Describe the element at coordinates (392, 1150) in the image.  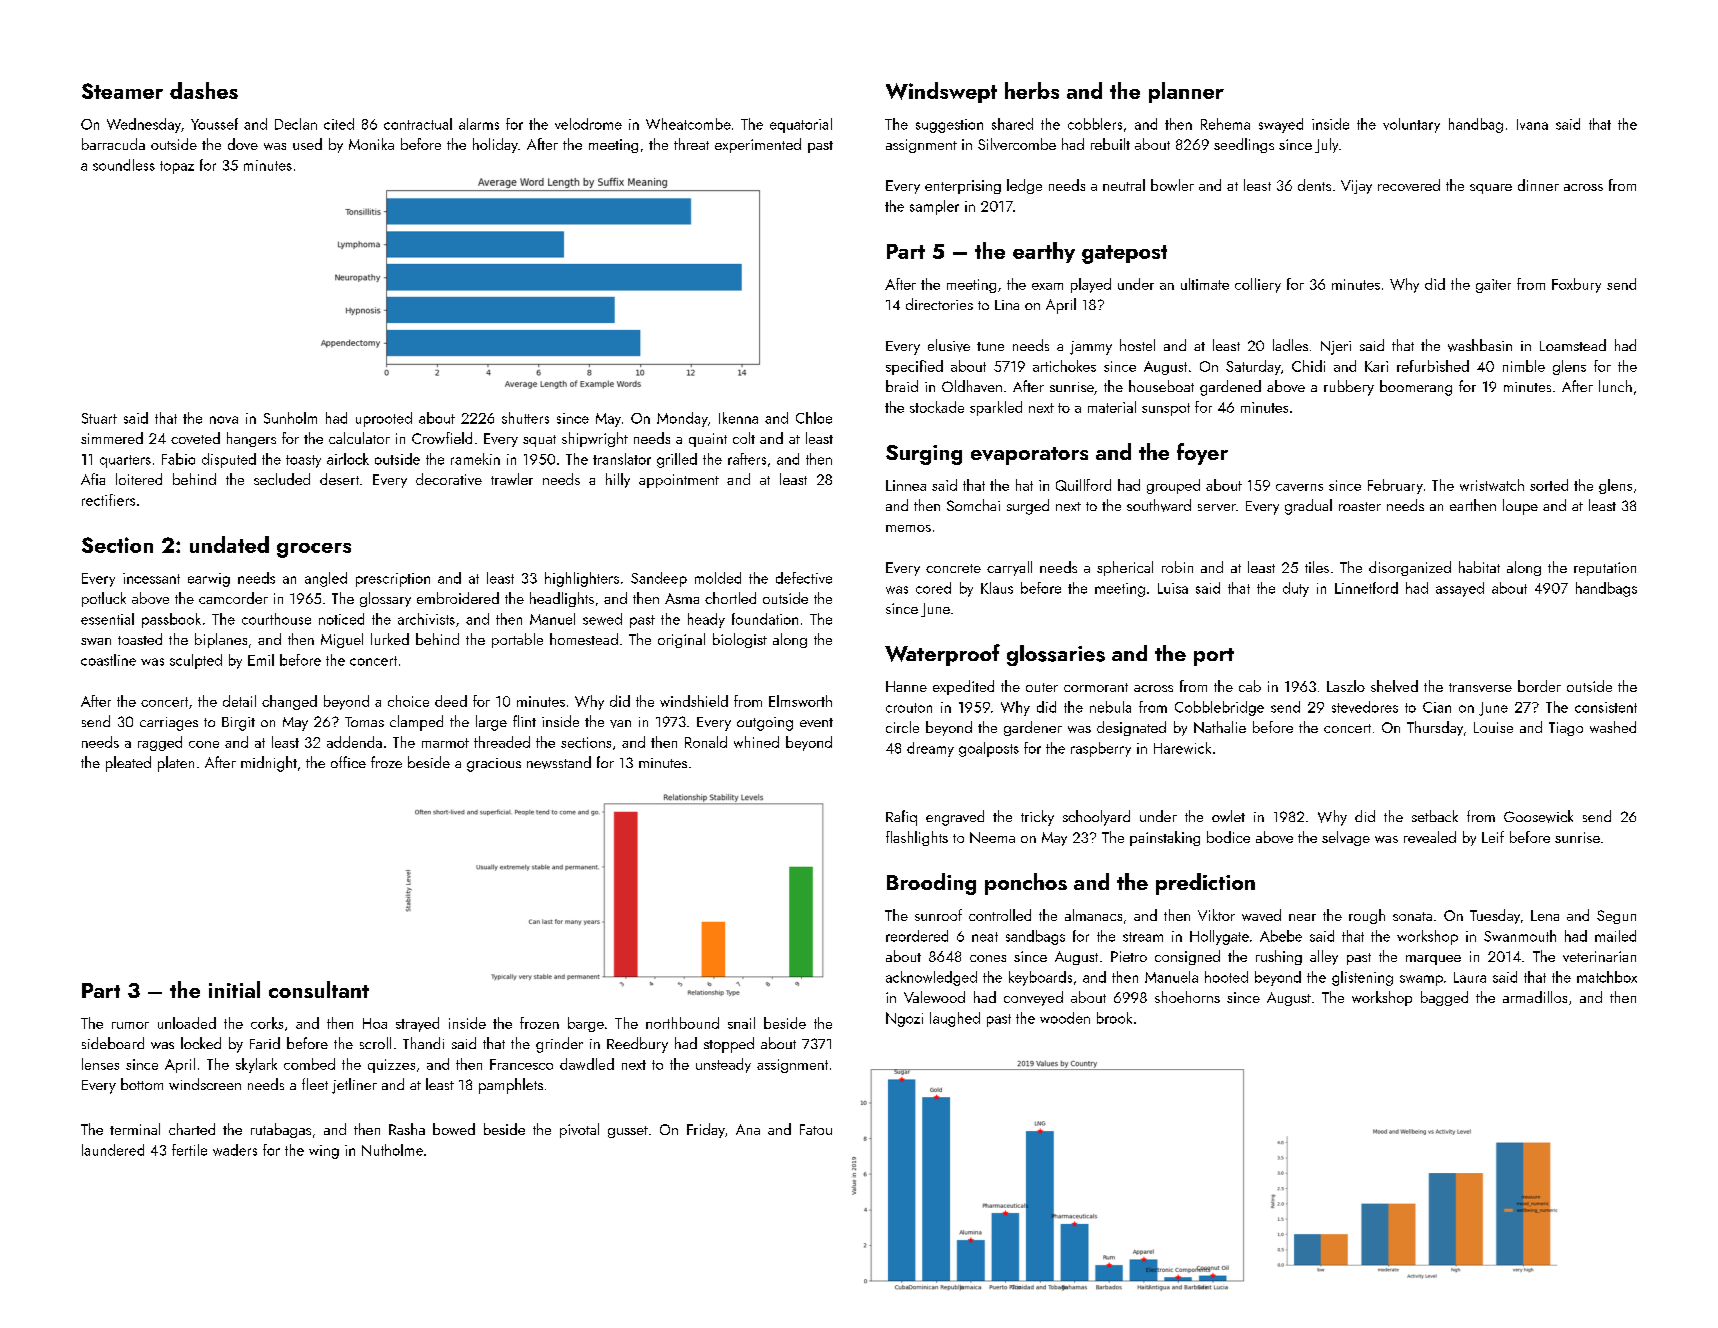
I see `Nutholme` at that location.
